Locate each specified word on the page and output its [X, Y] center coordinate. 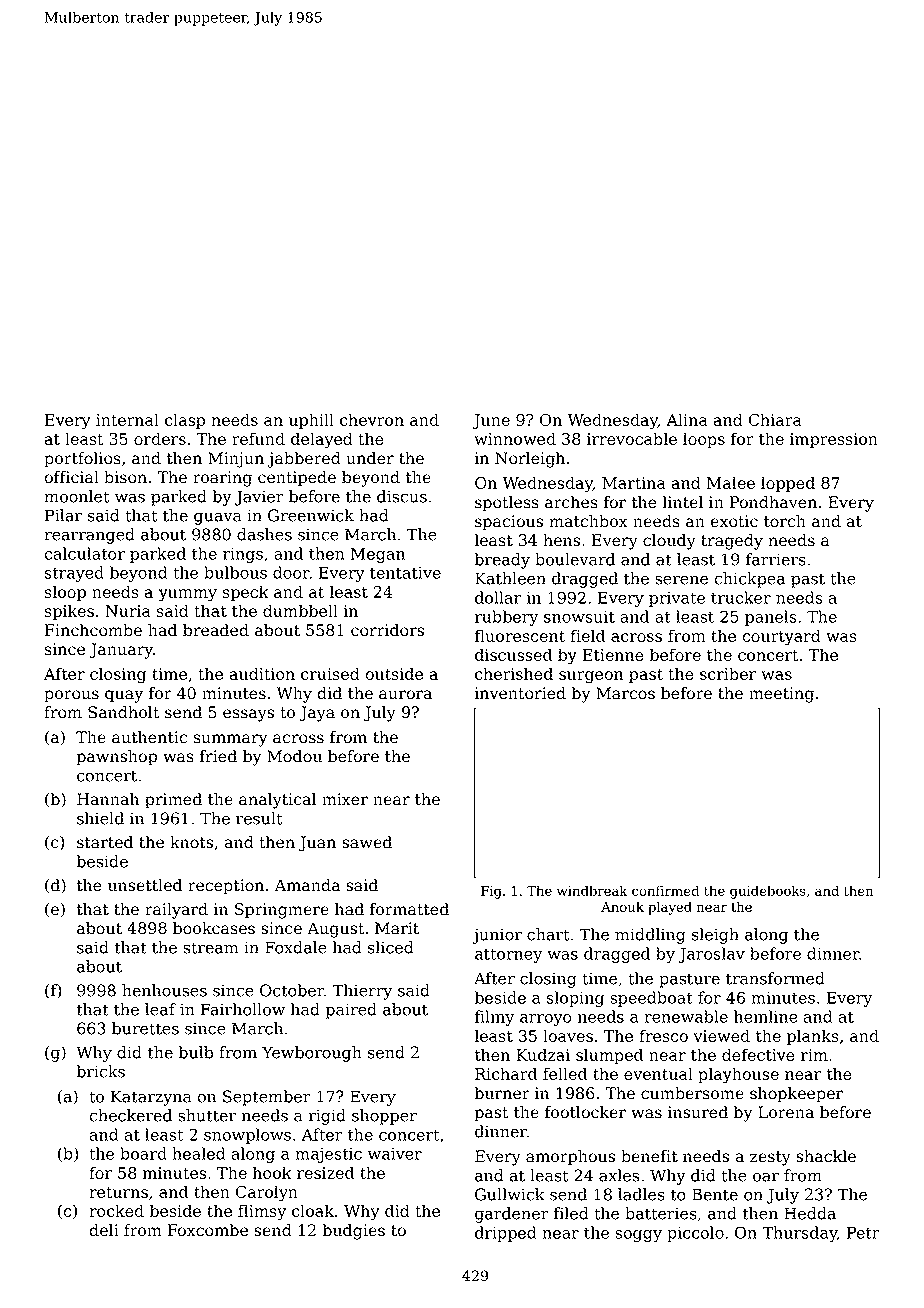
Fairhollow [243, 1009]
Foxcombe [208, 1230]
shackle [826, 1156]
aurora [405, 695]
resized [325, 1172]
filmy [494, 1018]
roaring [222, 479]
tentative [405, 573]
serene [681, 580]
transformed [775, 978]
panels [771, 618]
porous [71, 696]
